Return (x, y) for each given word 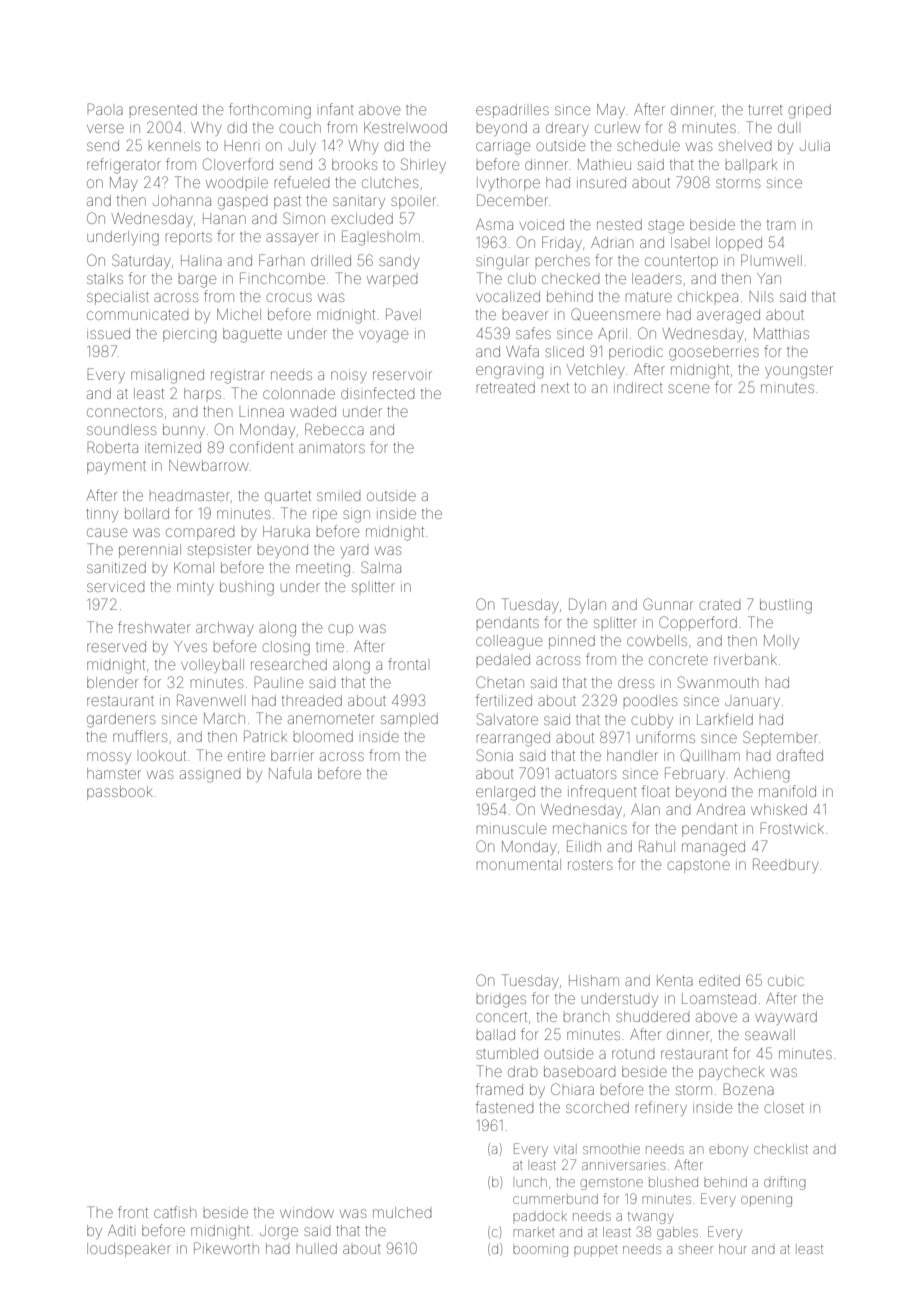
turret (765, 110)
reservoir (402, 375)
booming (540, 1251)
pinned (572, 642)
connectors (125, 412)
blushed (673, 1182)
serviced (116, 586)
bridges (501, 1001)
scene (688, 388)
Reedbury (786, 865)
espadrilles (512, 111)
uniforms (666, 737)
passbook (120, 793)
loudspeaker (129, 1250)
